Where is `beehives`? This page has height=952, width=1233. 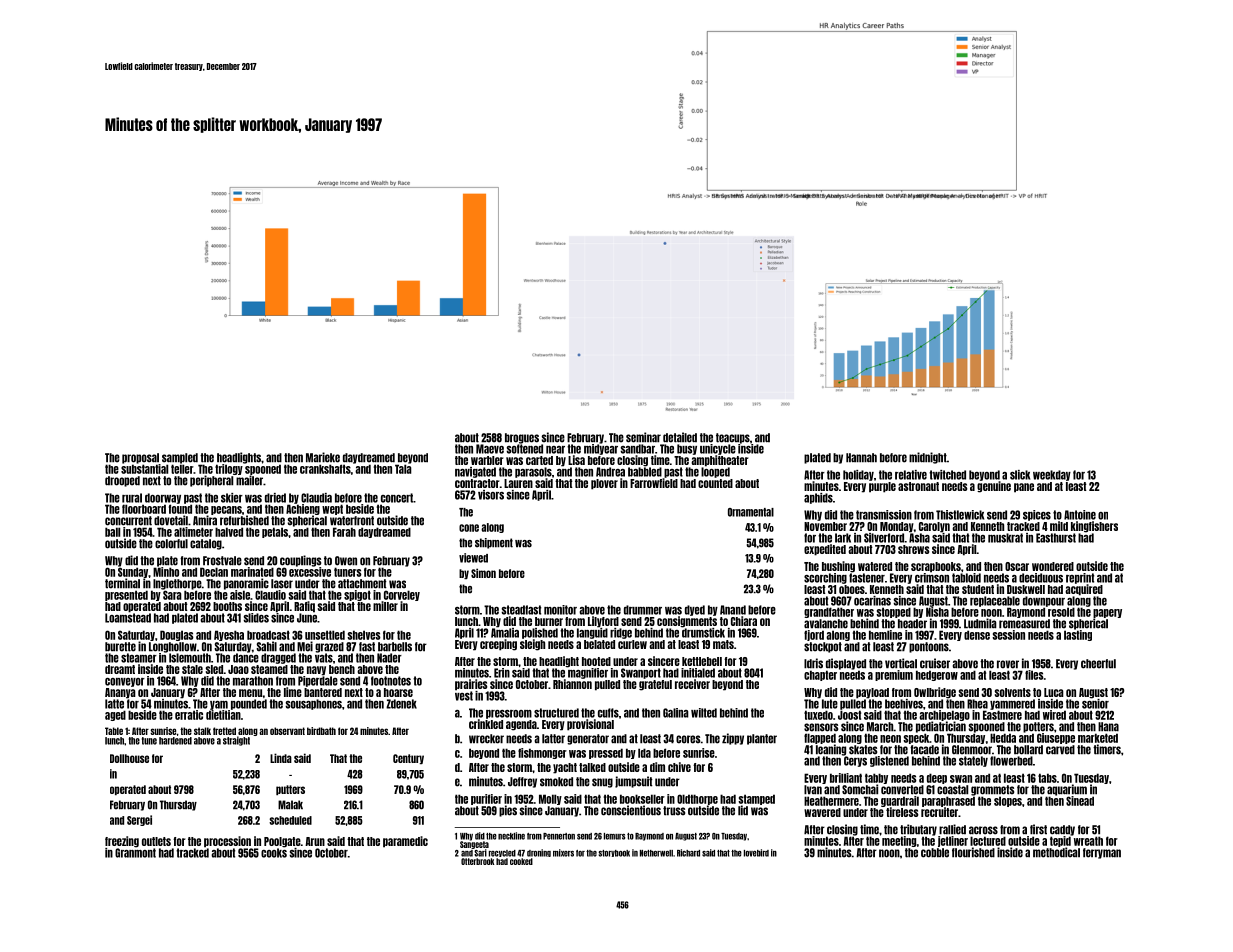 beehives is located at coordinates (904, 704).
